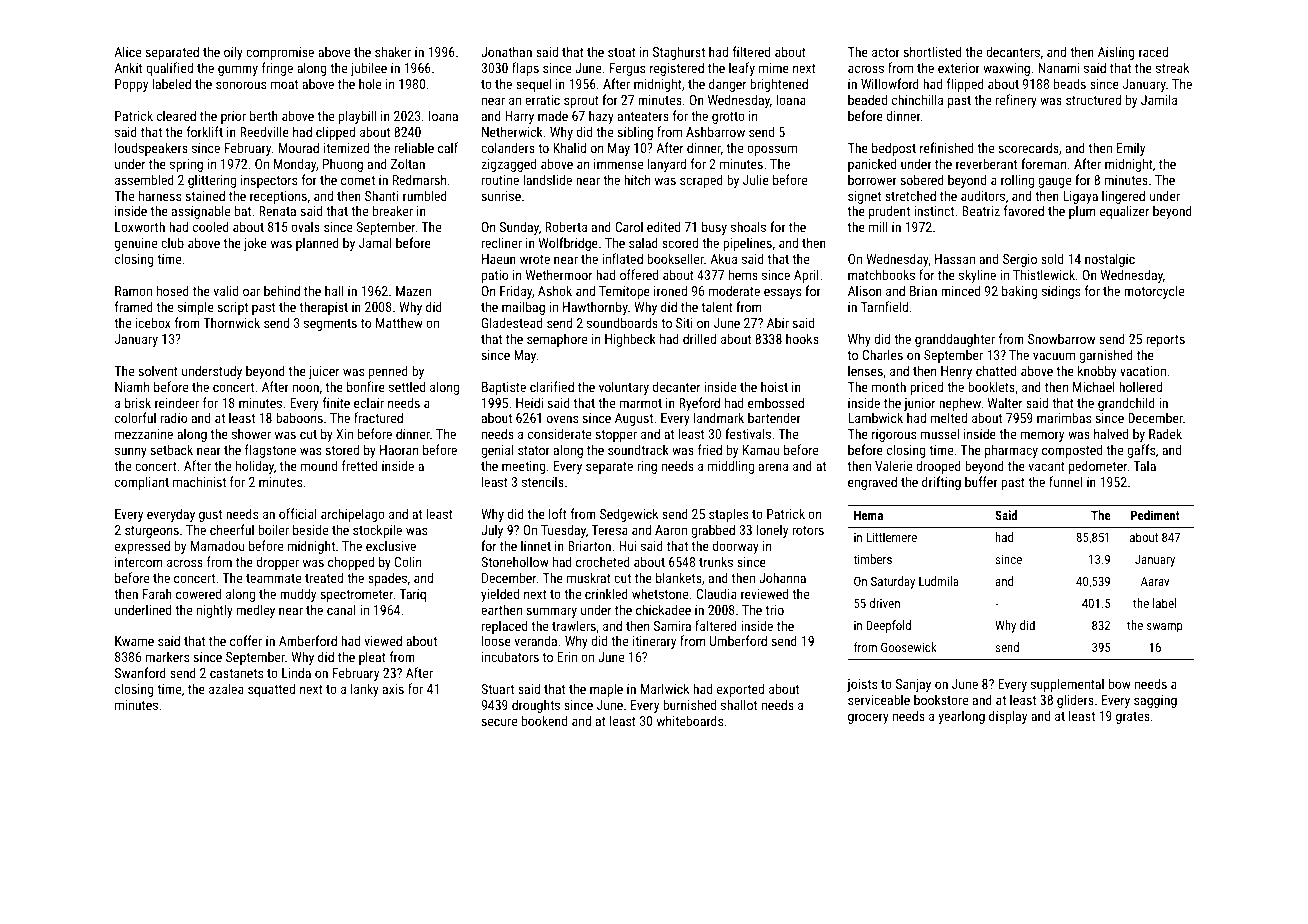  Describe the element at coordinates (372, 658) in the screenshot. I see `pleat` at that location.
